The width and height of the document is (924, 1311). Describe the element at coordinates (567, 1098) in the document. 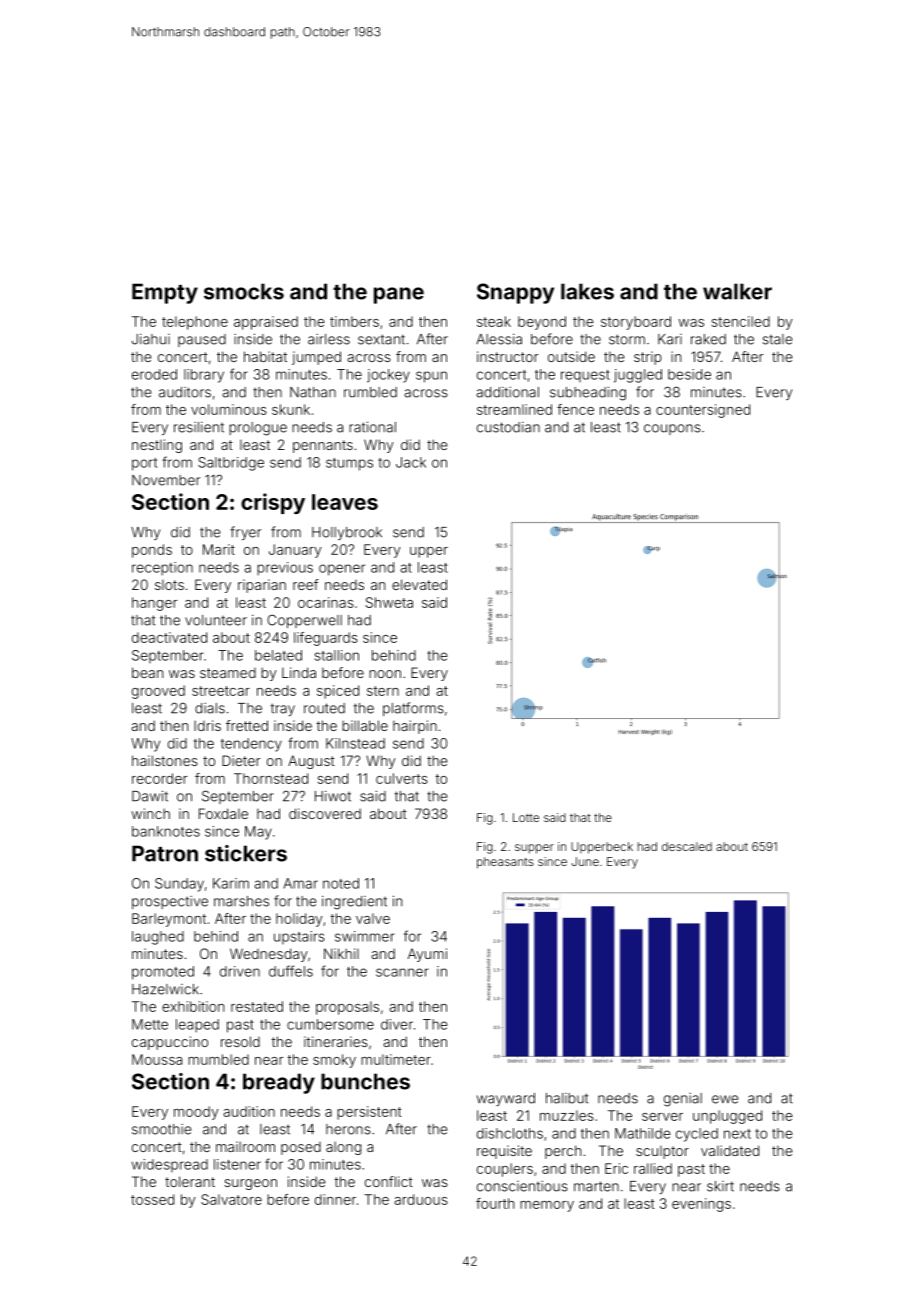

I see `halibut` at that location.
